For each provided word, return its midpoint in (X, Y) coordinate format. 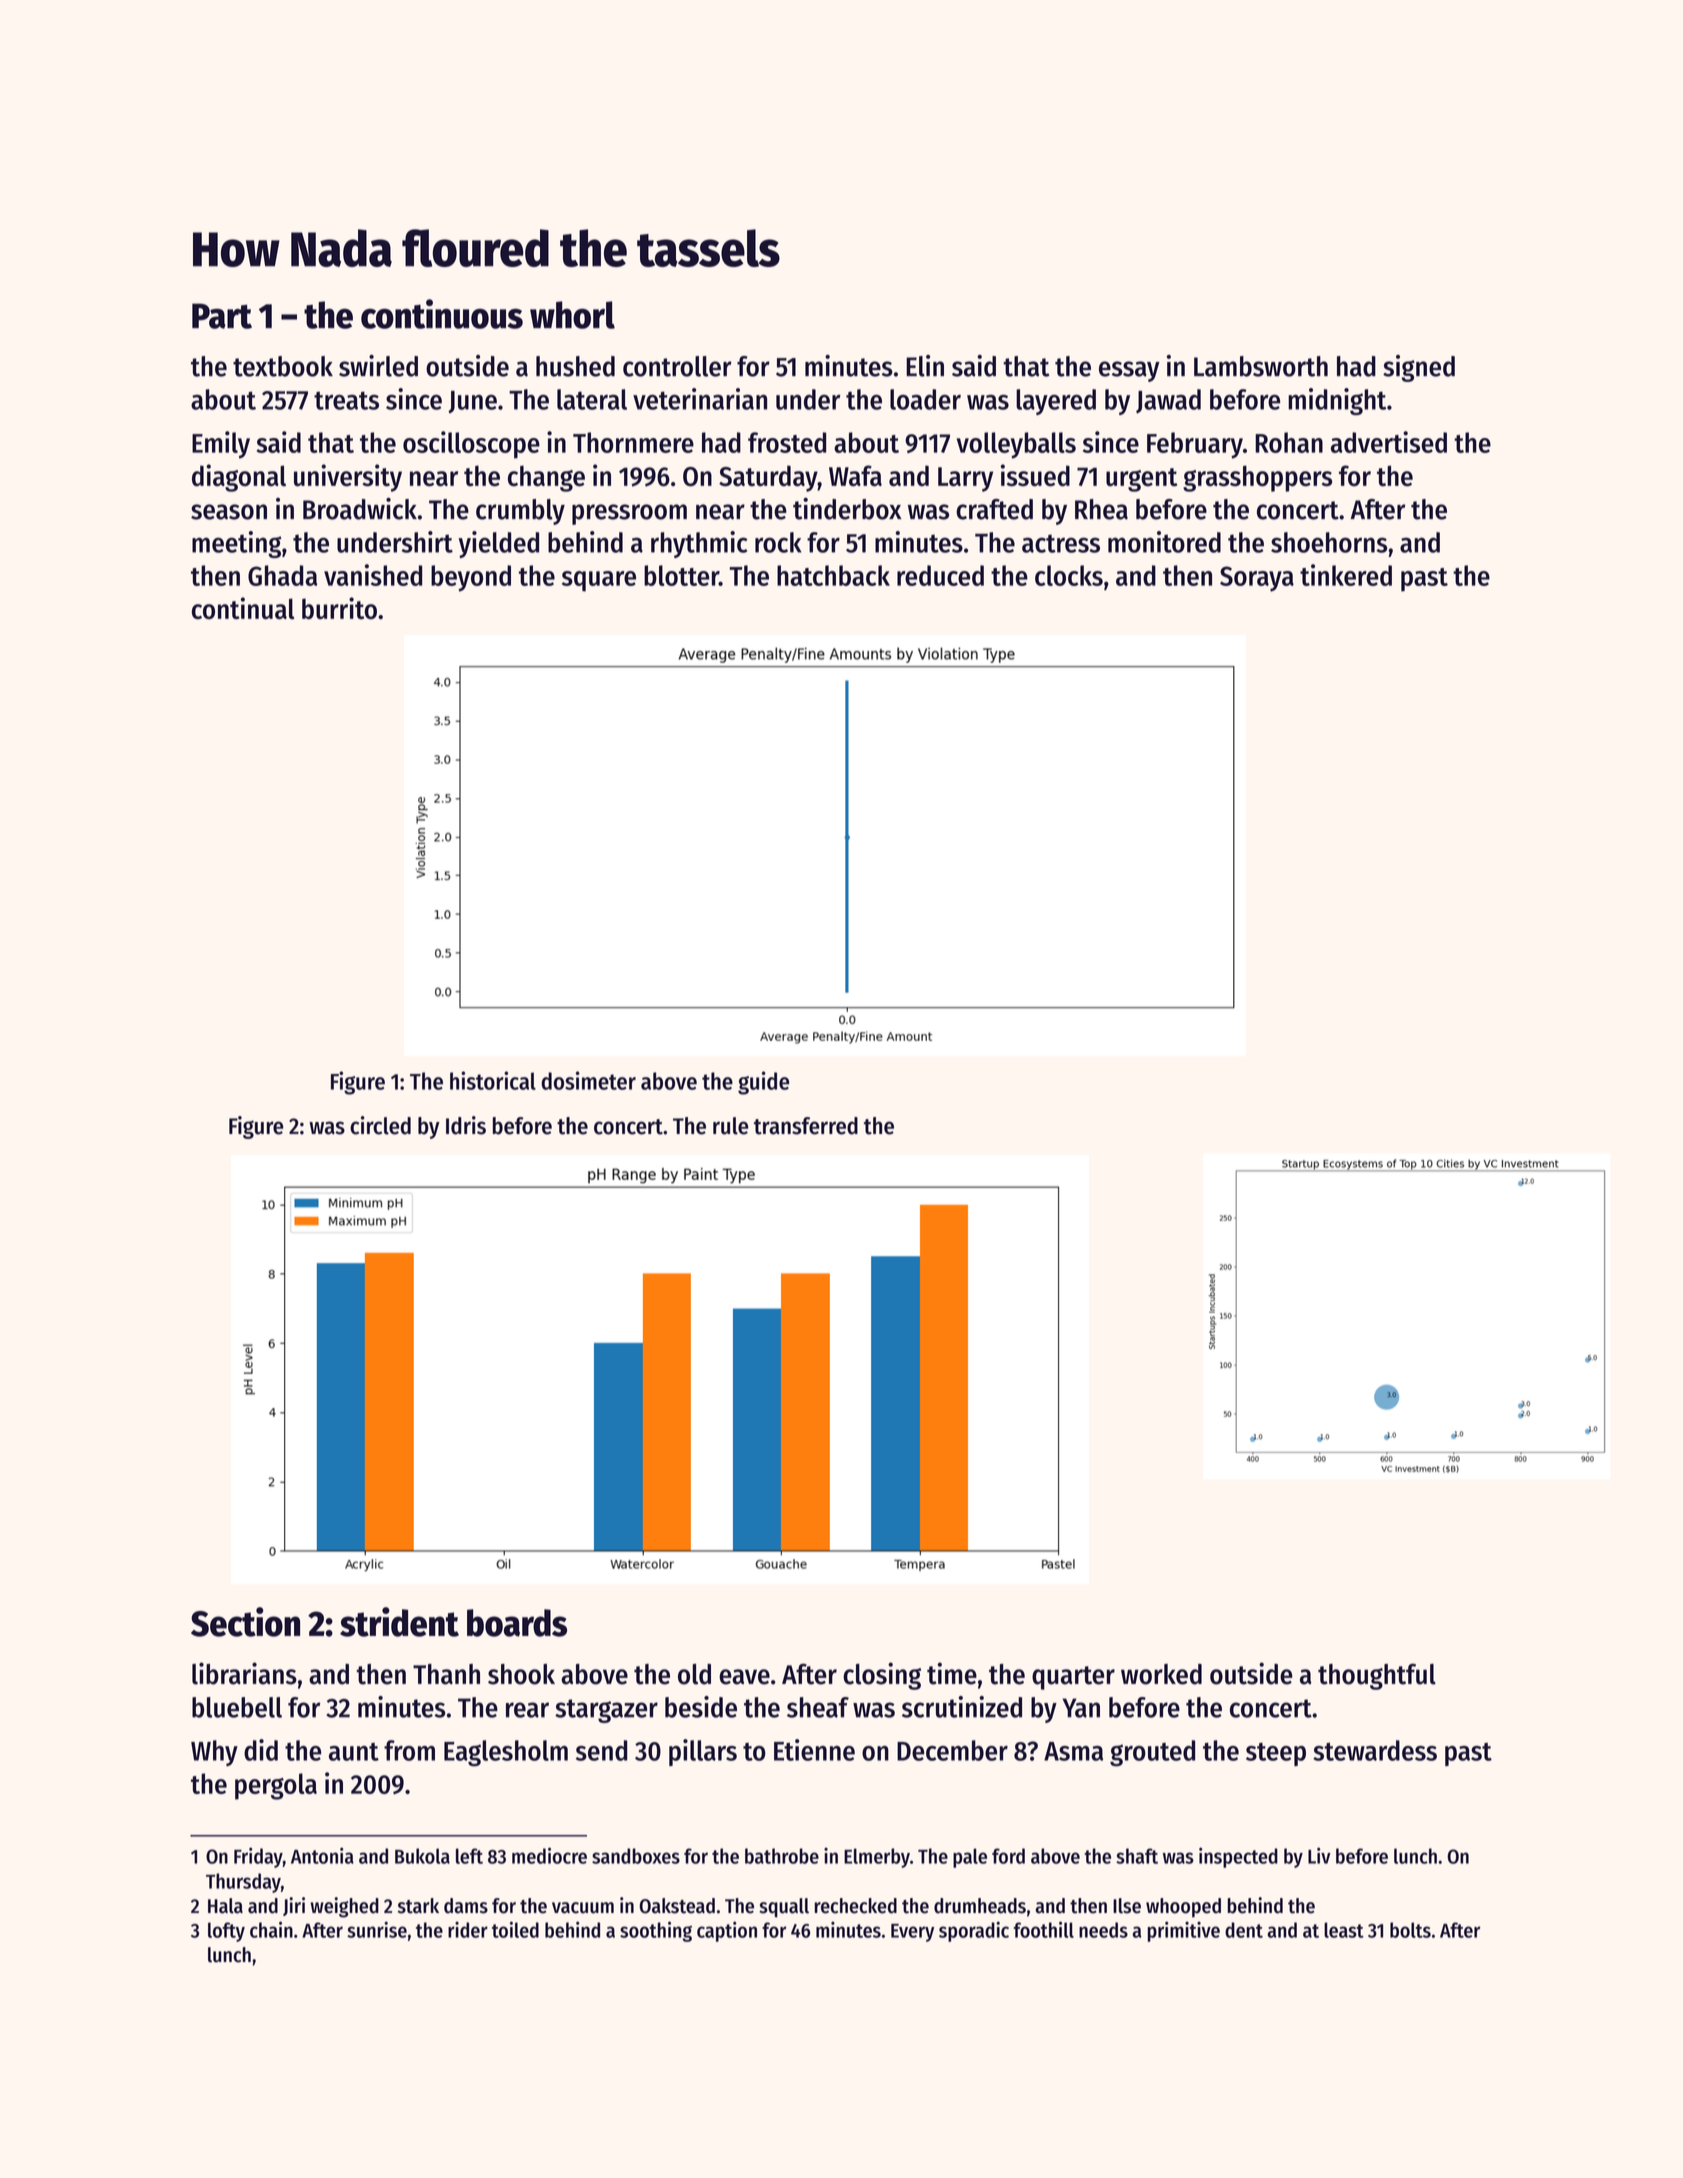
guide (763, 1083)
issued (1035, 475)
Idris (466, 1125)
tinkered (1346, 575)
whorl (572, 315)
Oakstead (677, 1906)
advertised (1389, 442)
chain (271, 1929)
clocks (1069, 575)
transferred (806, 1126)
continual (243, 608)
